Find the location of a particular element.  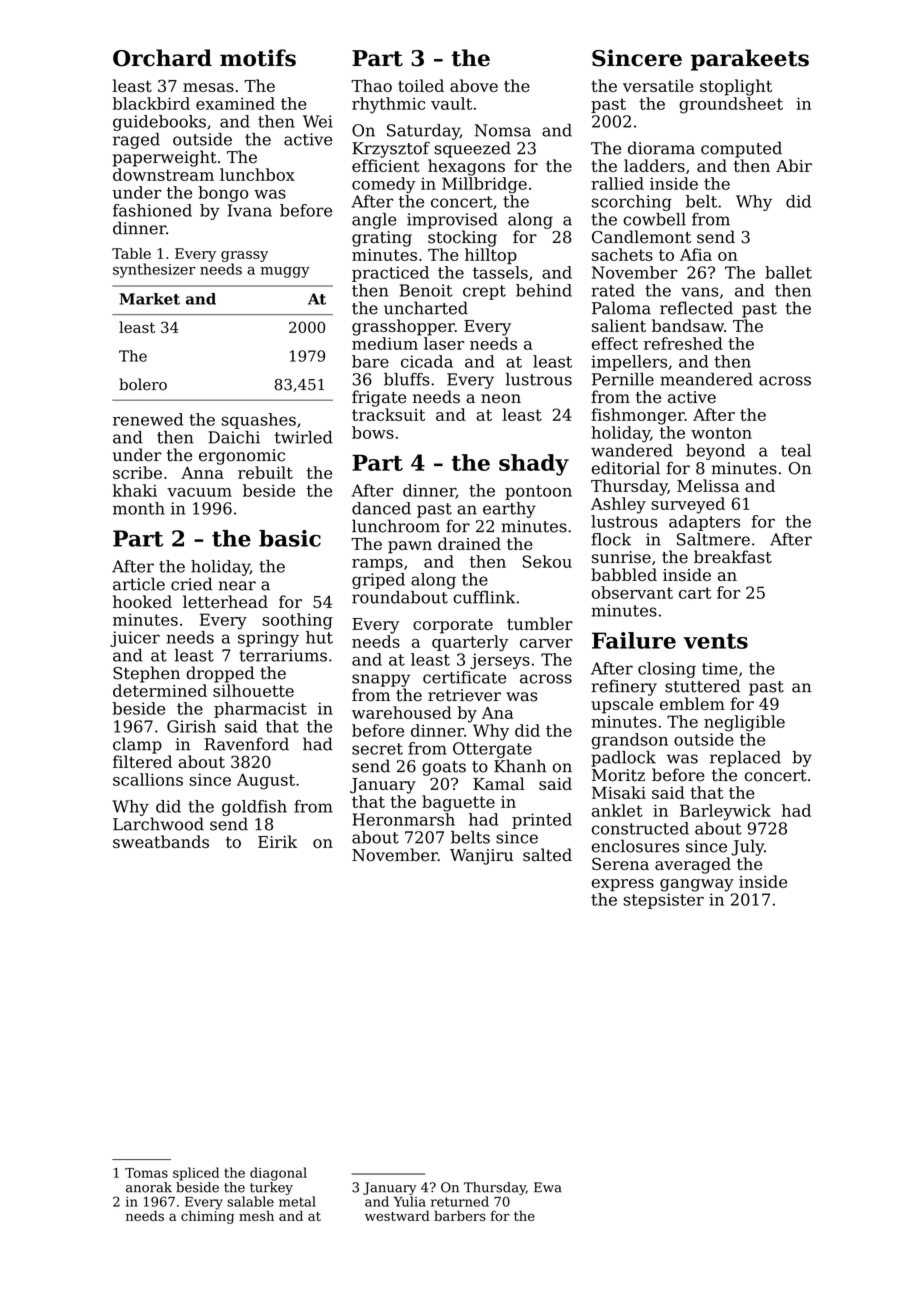

toiled is located at coordinates (421, 85).
